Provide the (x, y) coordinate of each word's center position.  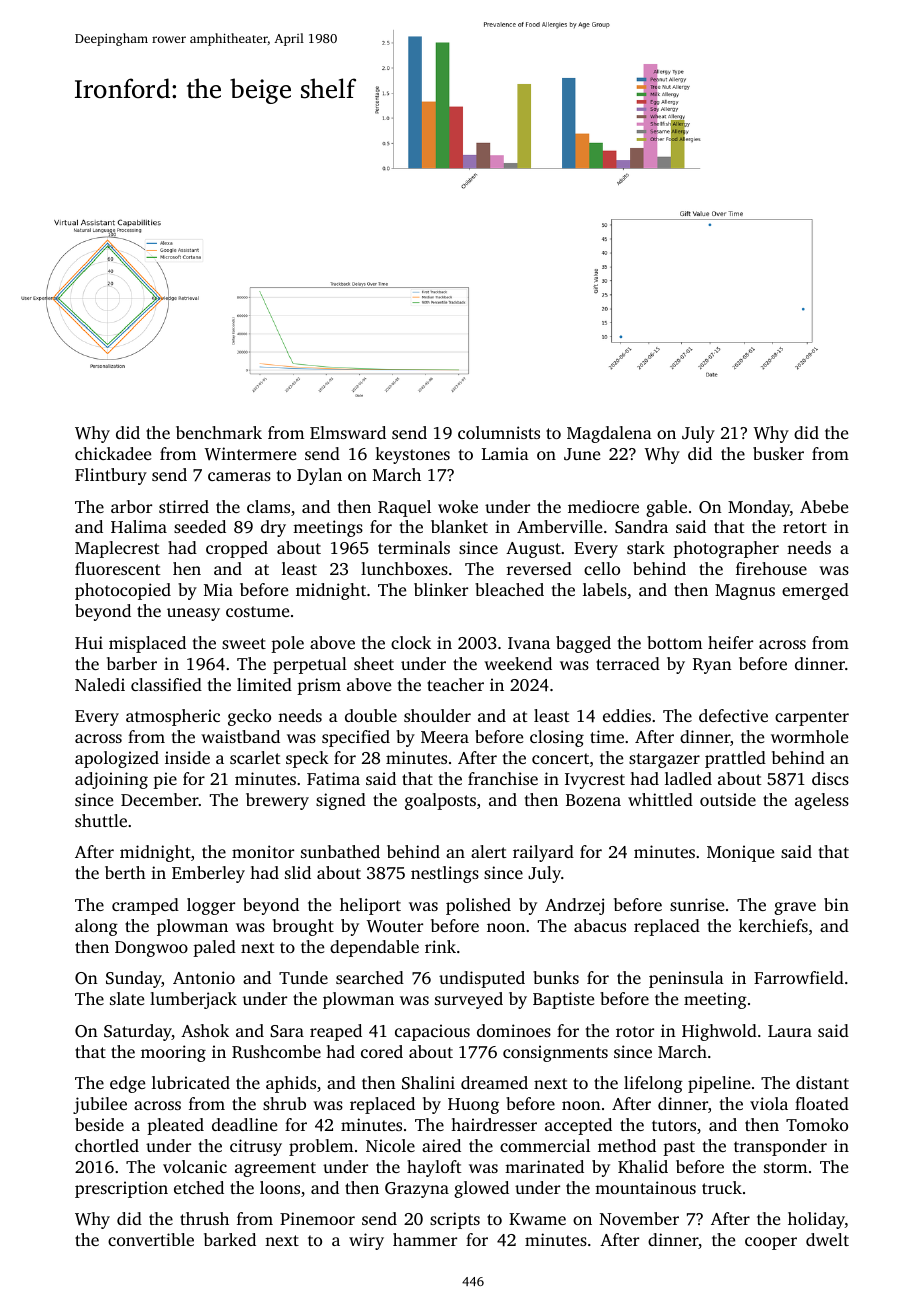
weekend (518, 663)
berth (125, 872)
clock (411, 642)
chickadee (113, 453)
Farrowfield (799, 977)
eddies (627, 715)
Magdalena (609, 434)
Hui (89, 642)
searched (370, 977)
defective (733, 715)
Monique (740, 853)
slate (127, 998)
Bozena (593, 800)
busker (778, 453)
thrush (204, 1218)
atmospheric (173, 717)
